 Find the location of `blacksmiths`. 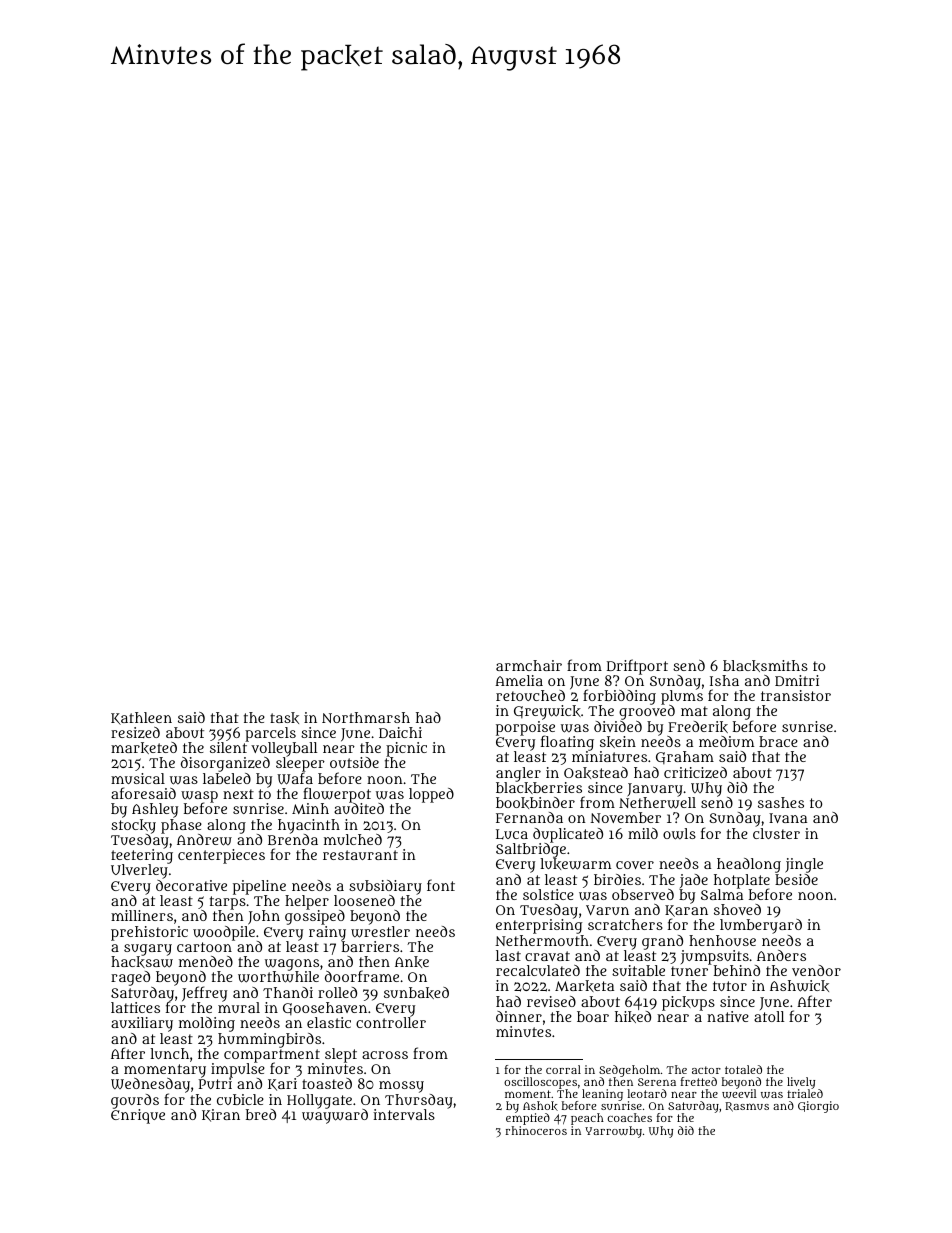

blacksmiths is located at coordinates (765, 666).
